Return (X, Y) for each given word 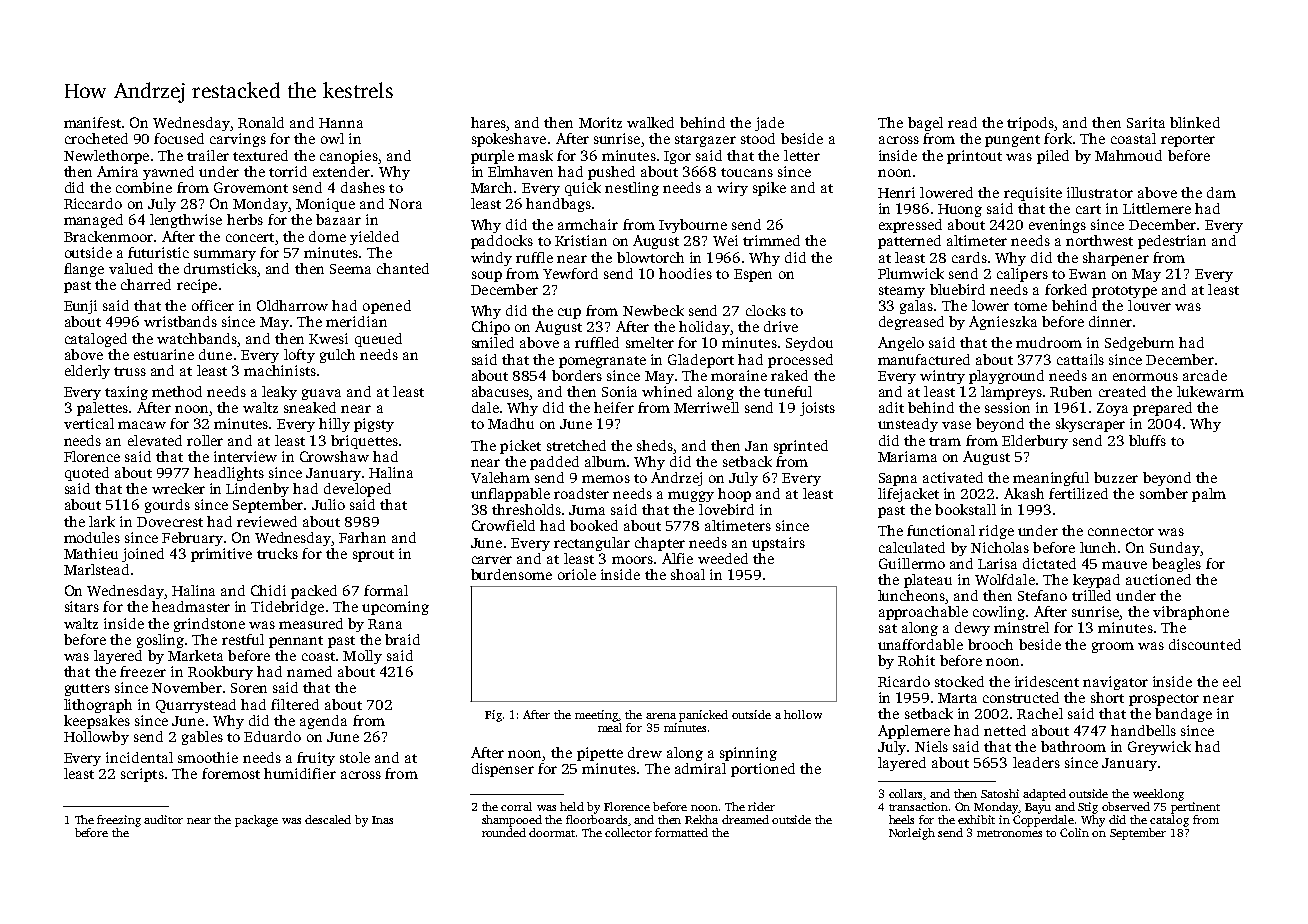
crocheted (96, 138)
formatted (681, 832)
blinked (1195, 122)
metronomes (1009, 833)
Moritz (600, 122)
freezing (119, 821)
